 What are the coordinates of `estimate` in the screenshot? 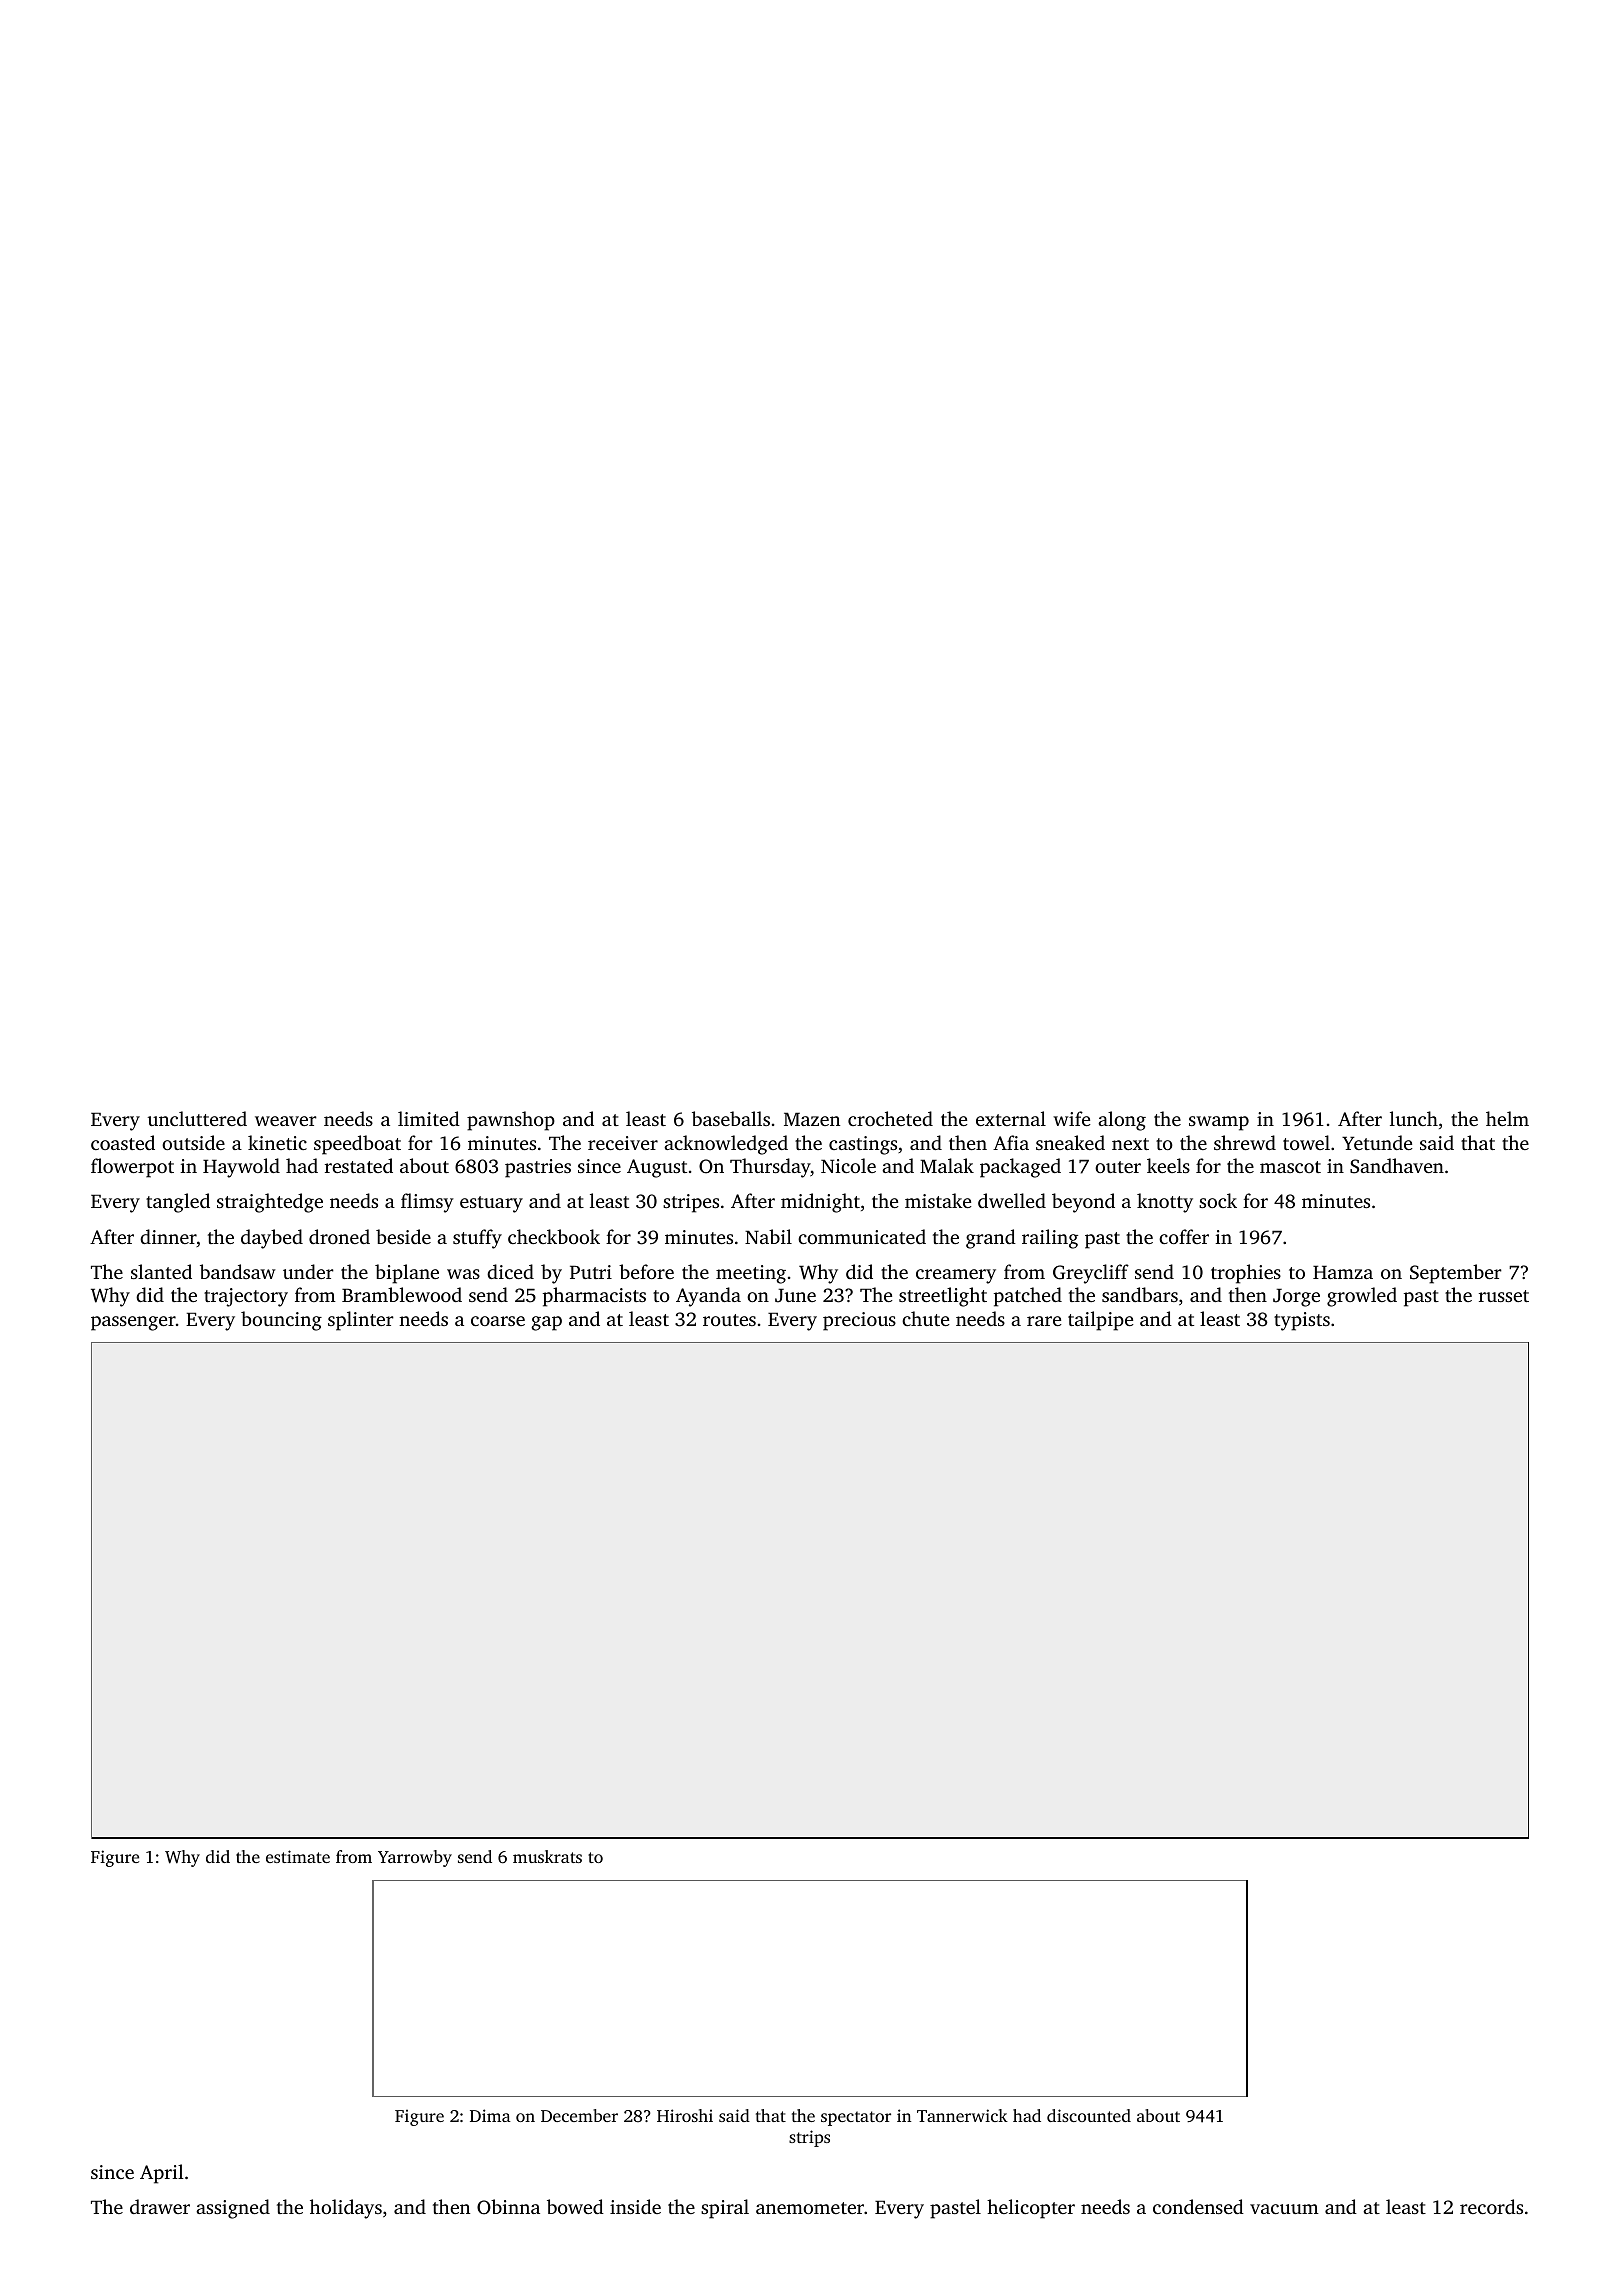 It's located at (298, 1856).
